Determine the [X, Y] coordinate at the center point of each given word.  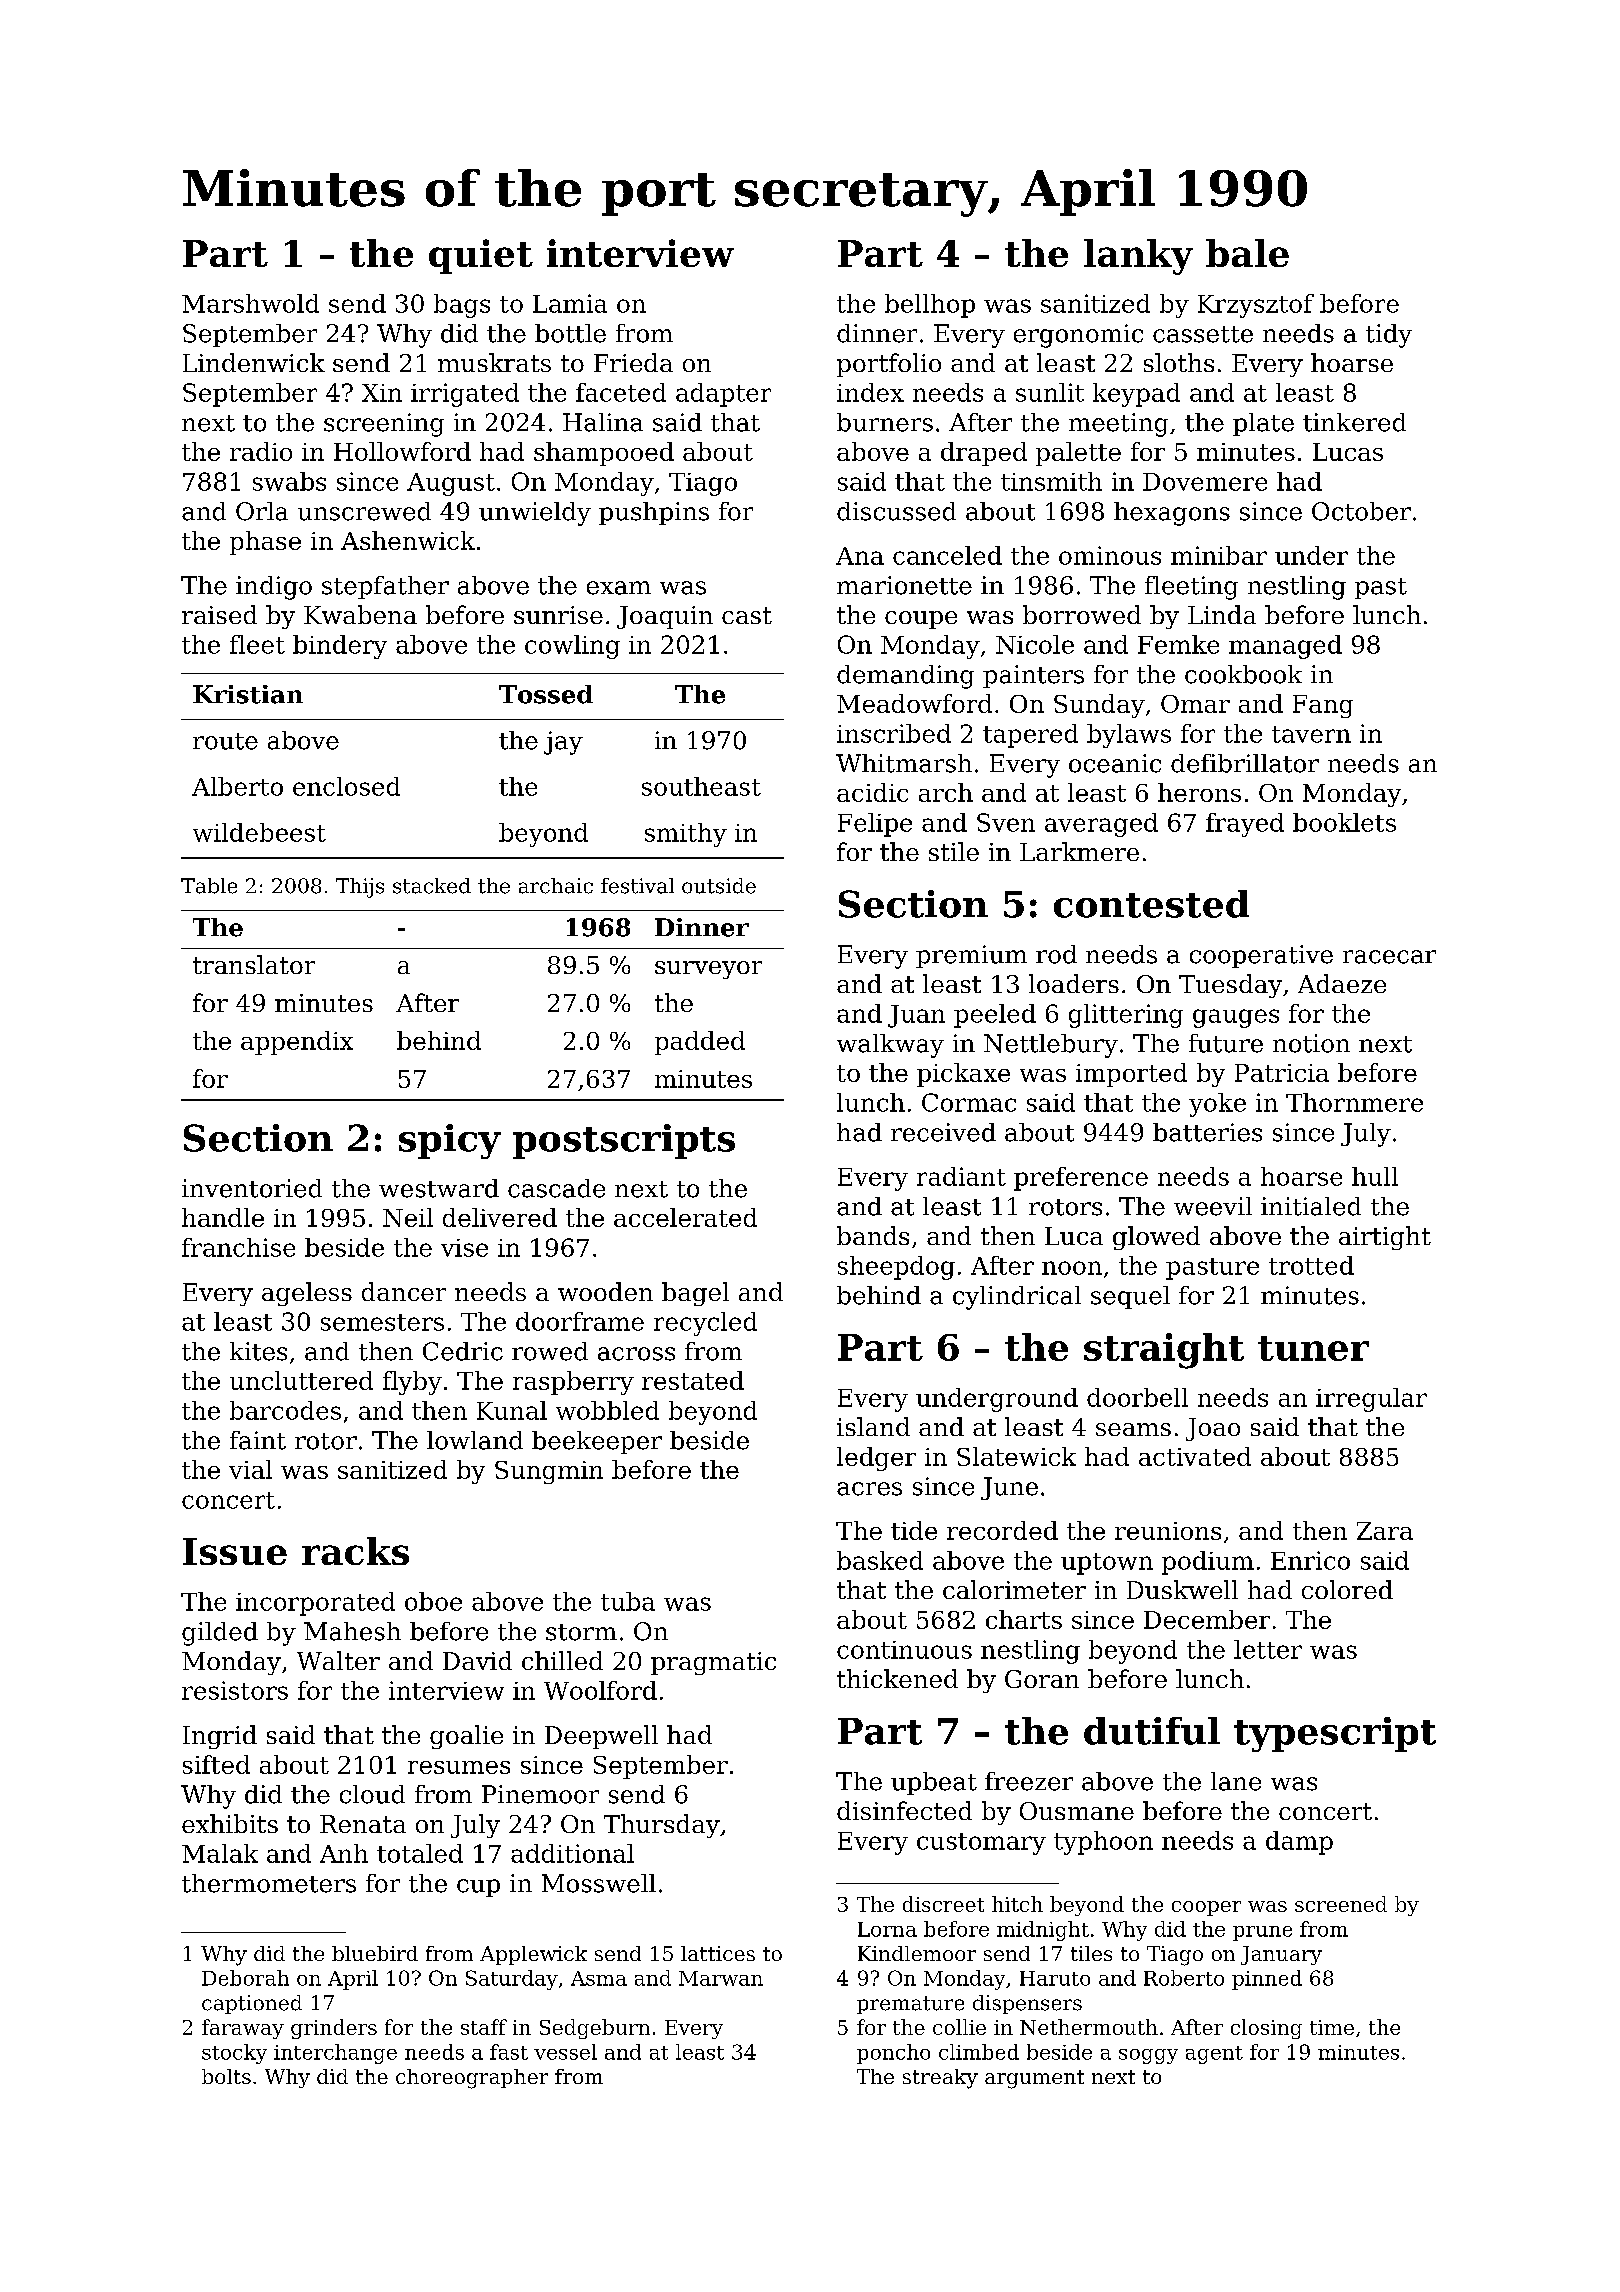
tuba [628, 1601]
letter [1268, 1649]
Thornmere [1354, 1102]
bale [1247, 253]
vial [250, 1469]
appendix [297, 1043]
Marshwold [250, 303]
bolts [226, 2076]
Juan [916, 1016]
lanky [1138, 257]
